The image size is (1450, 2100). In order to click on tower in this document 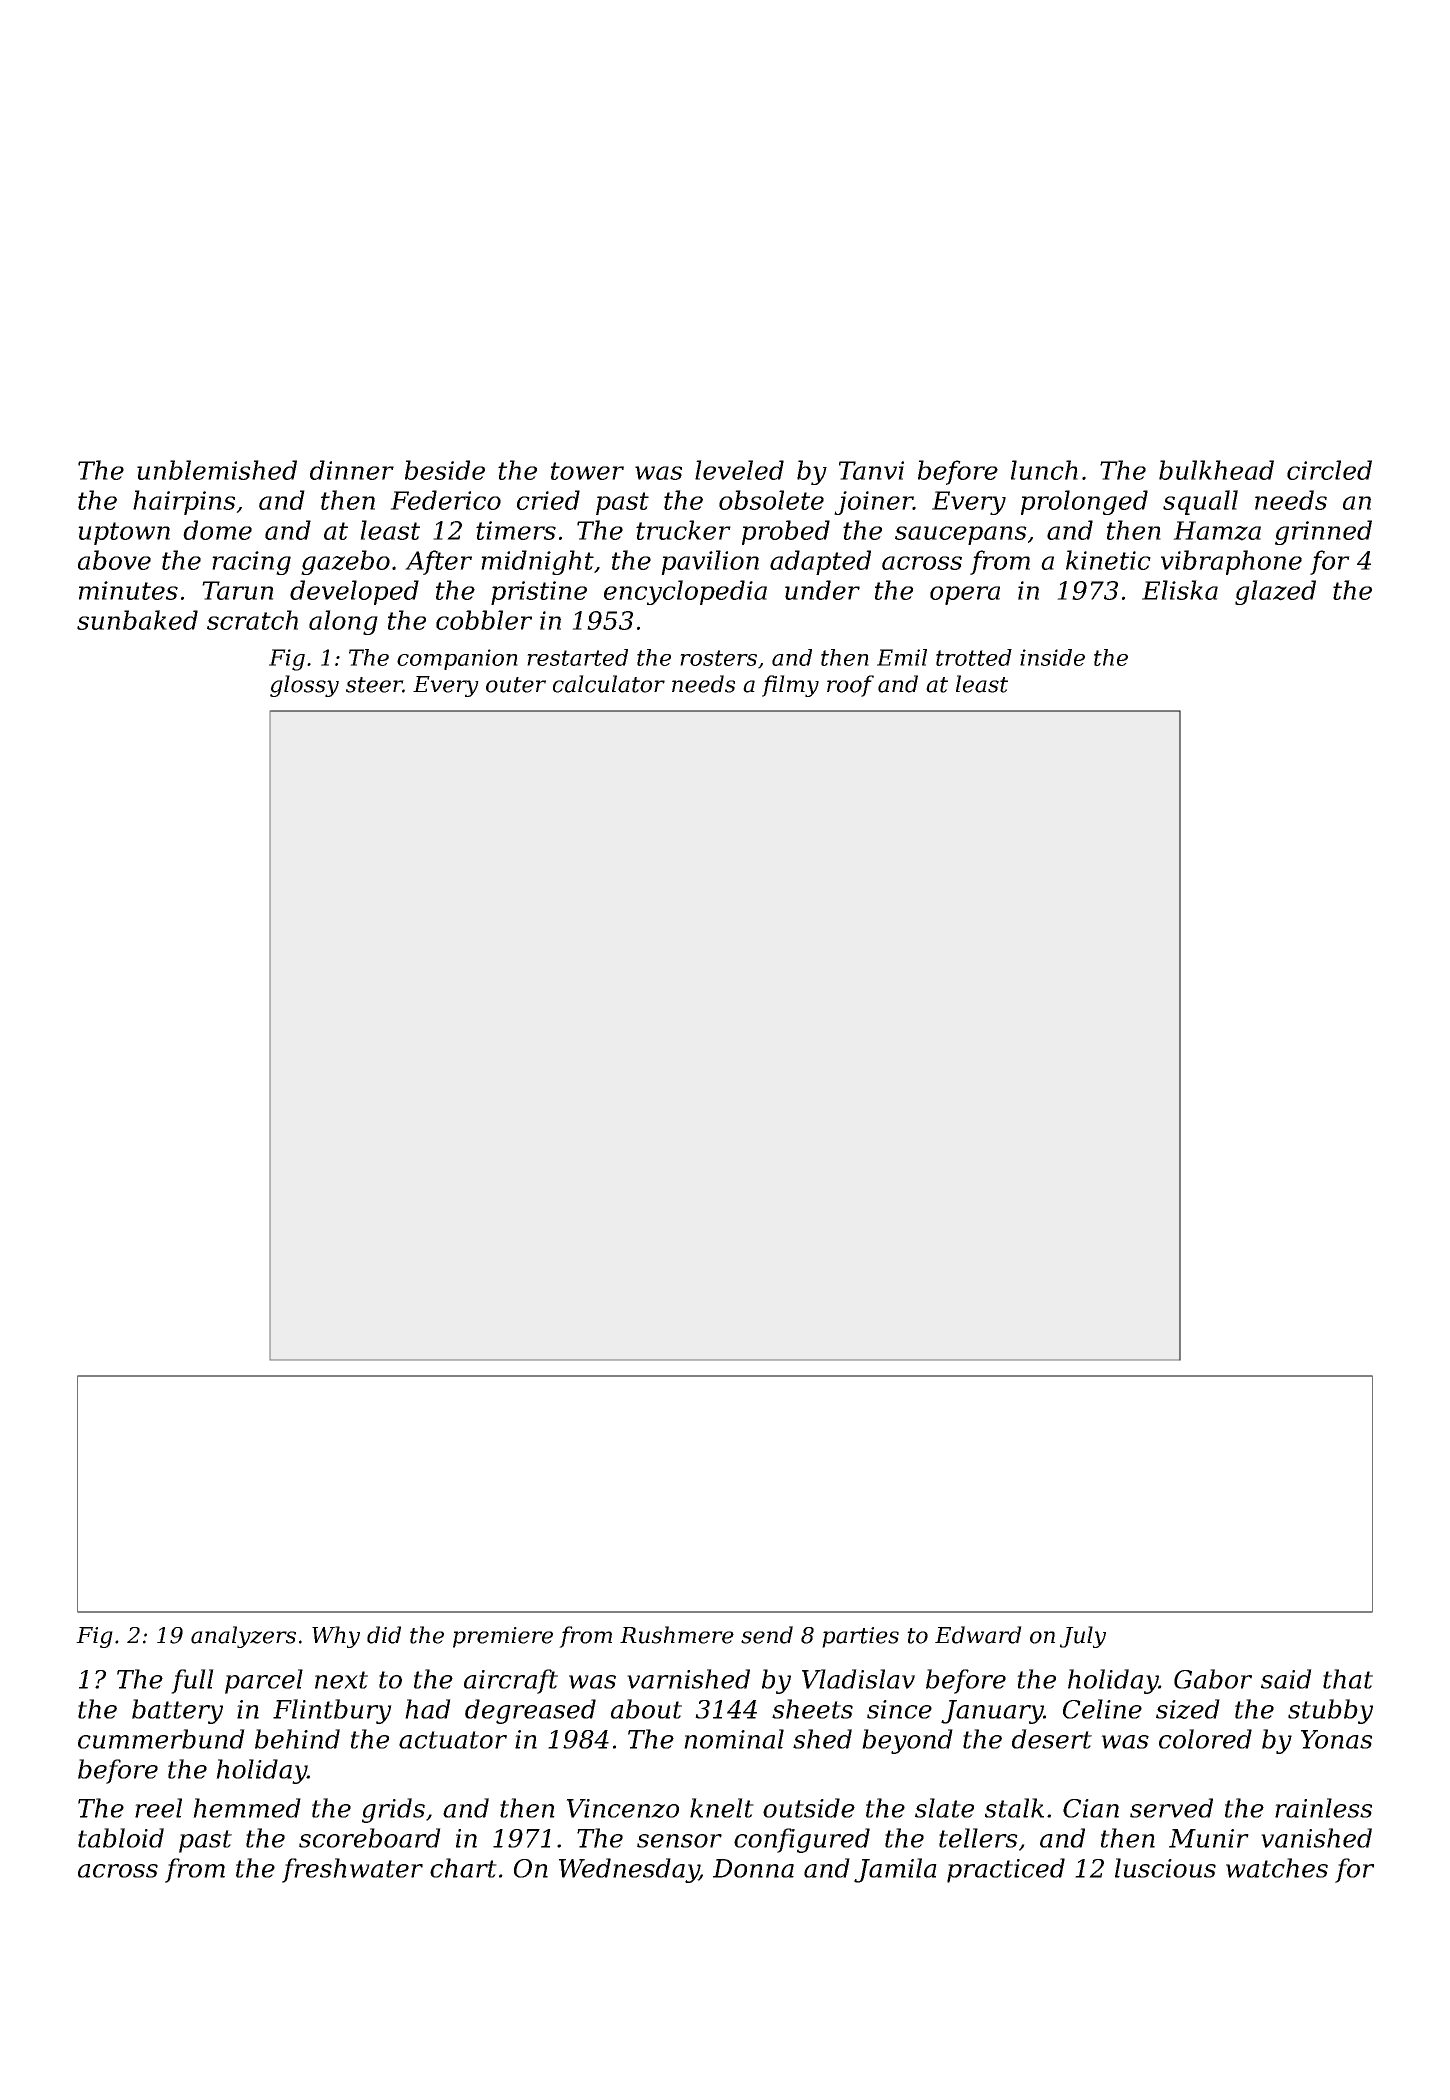, I will do `click(587, 471)`.
